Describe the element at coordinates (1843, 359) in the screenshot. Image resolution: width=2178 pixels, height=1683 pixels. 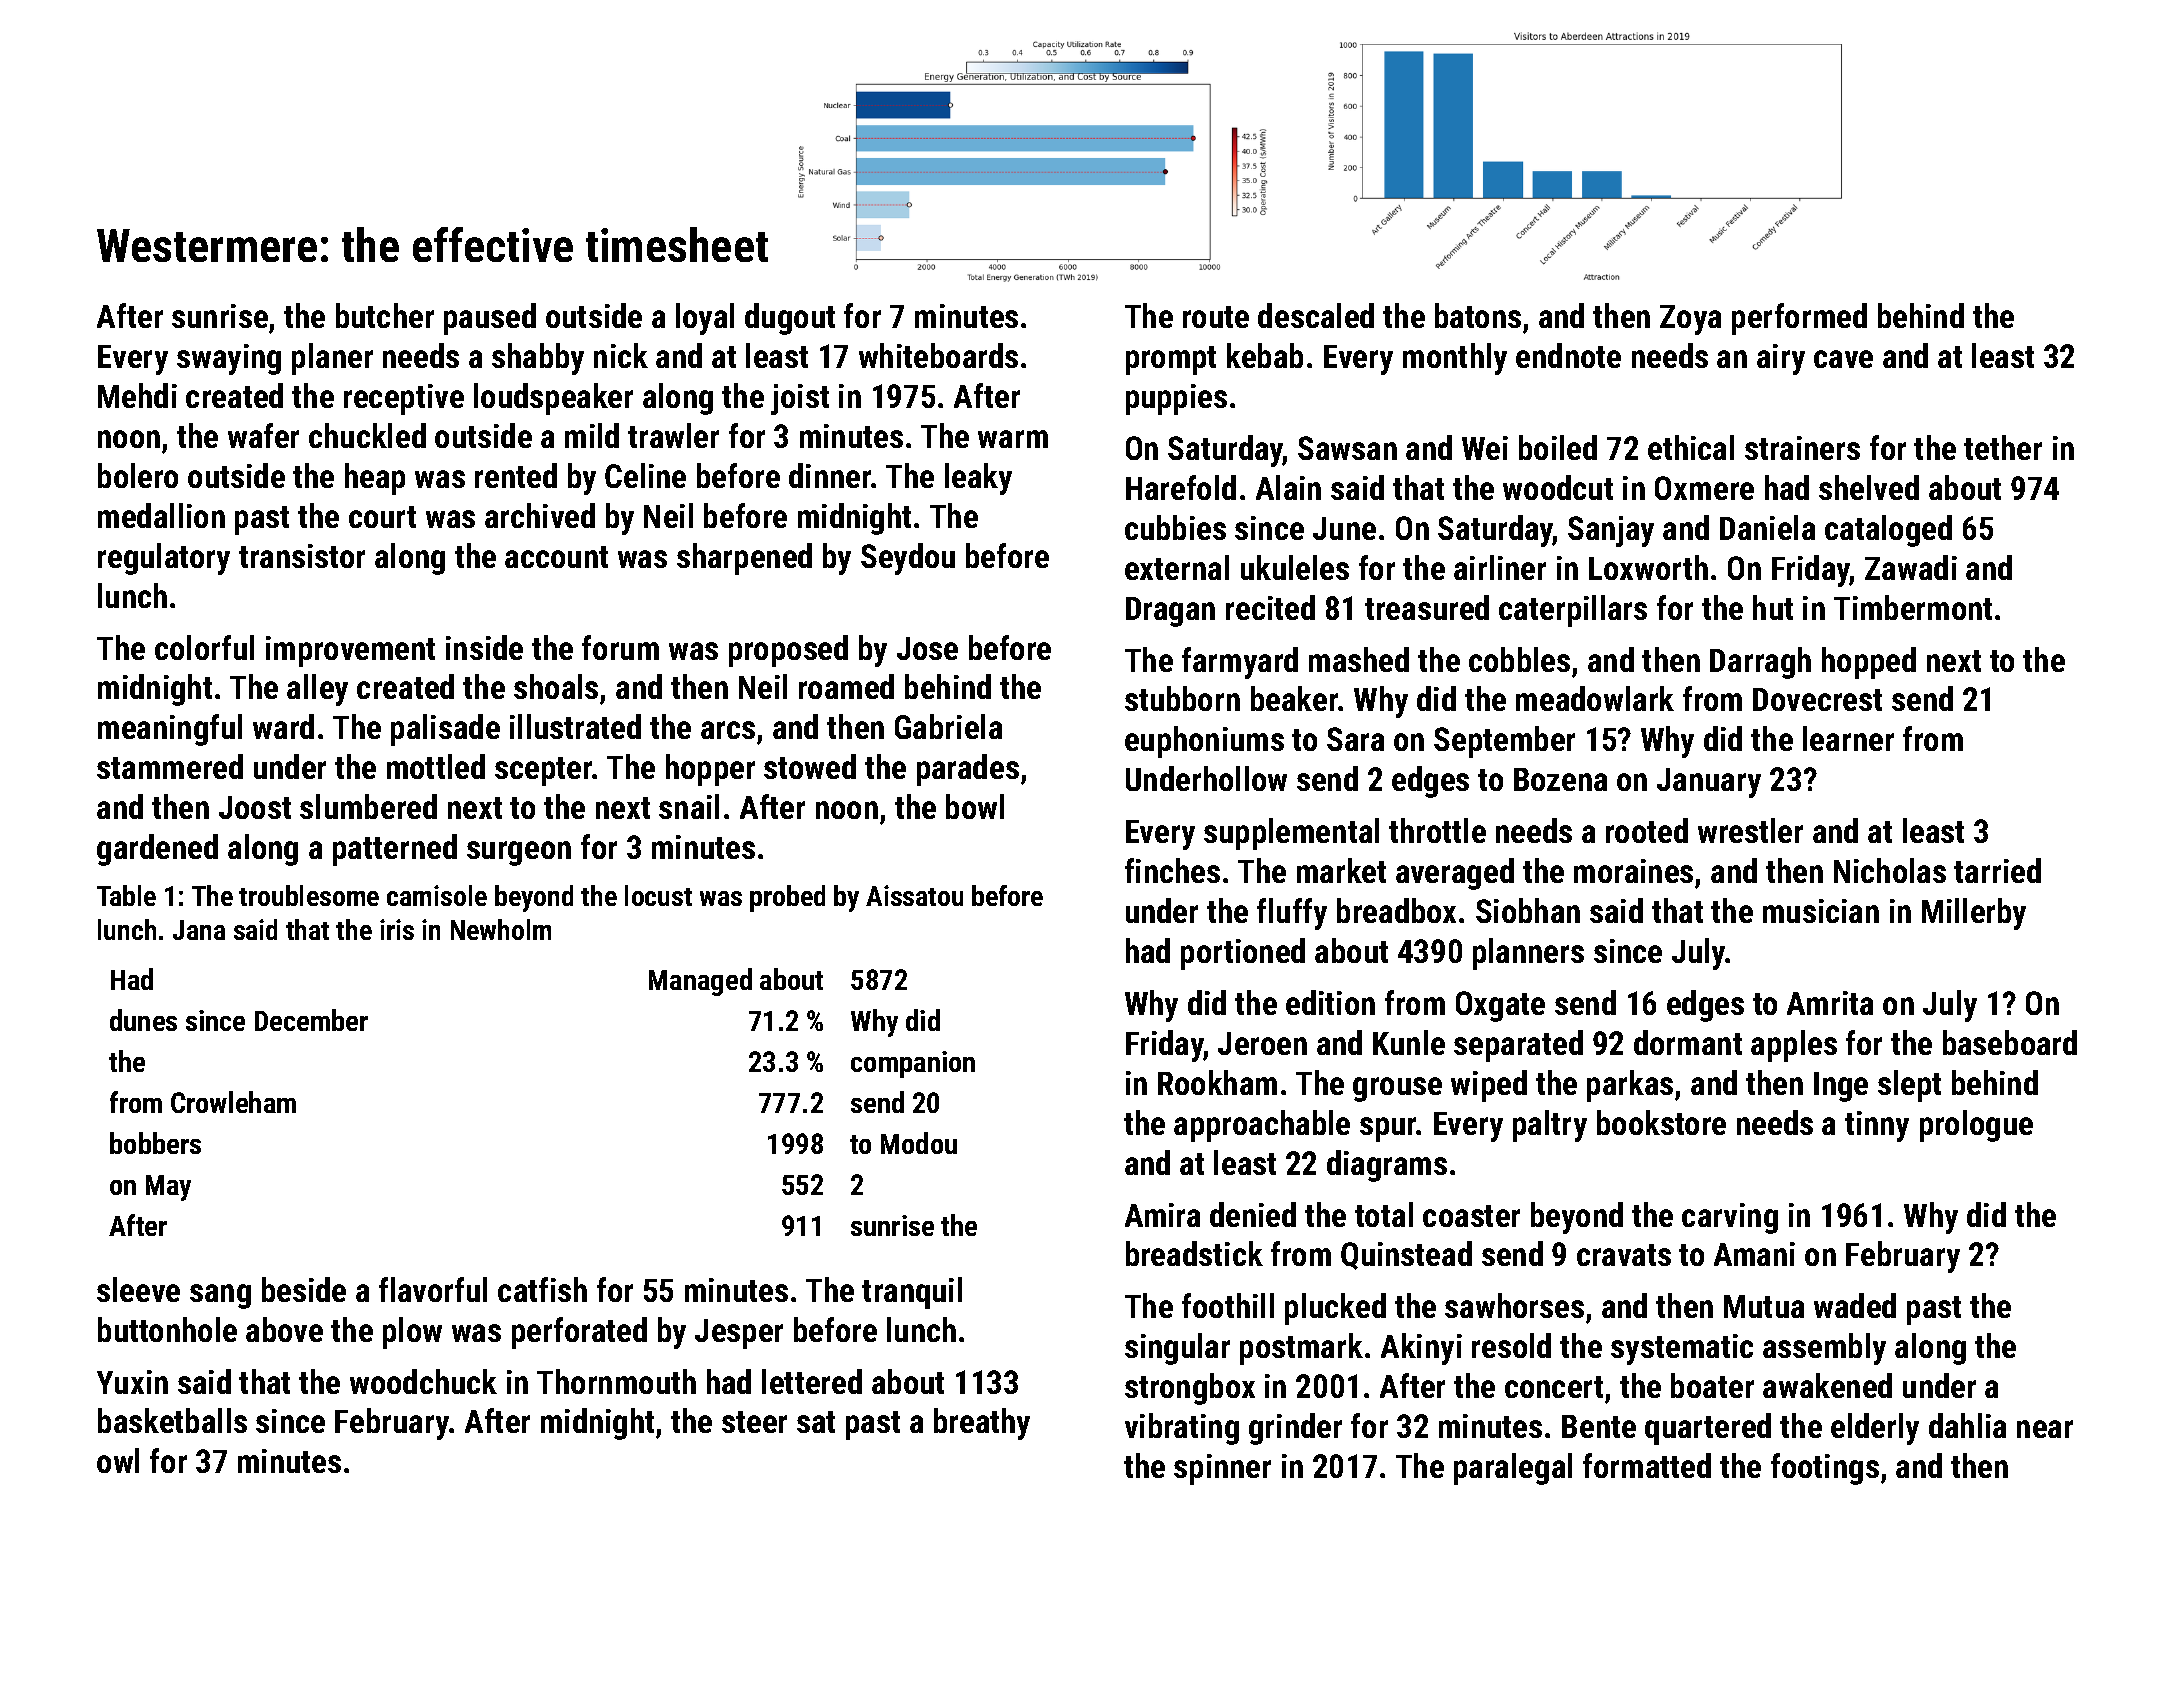
I see `cave` at that location.
